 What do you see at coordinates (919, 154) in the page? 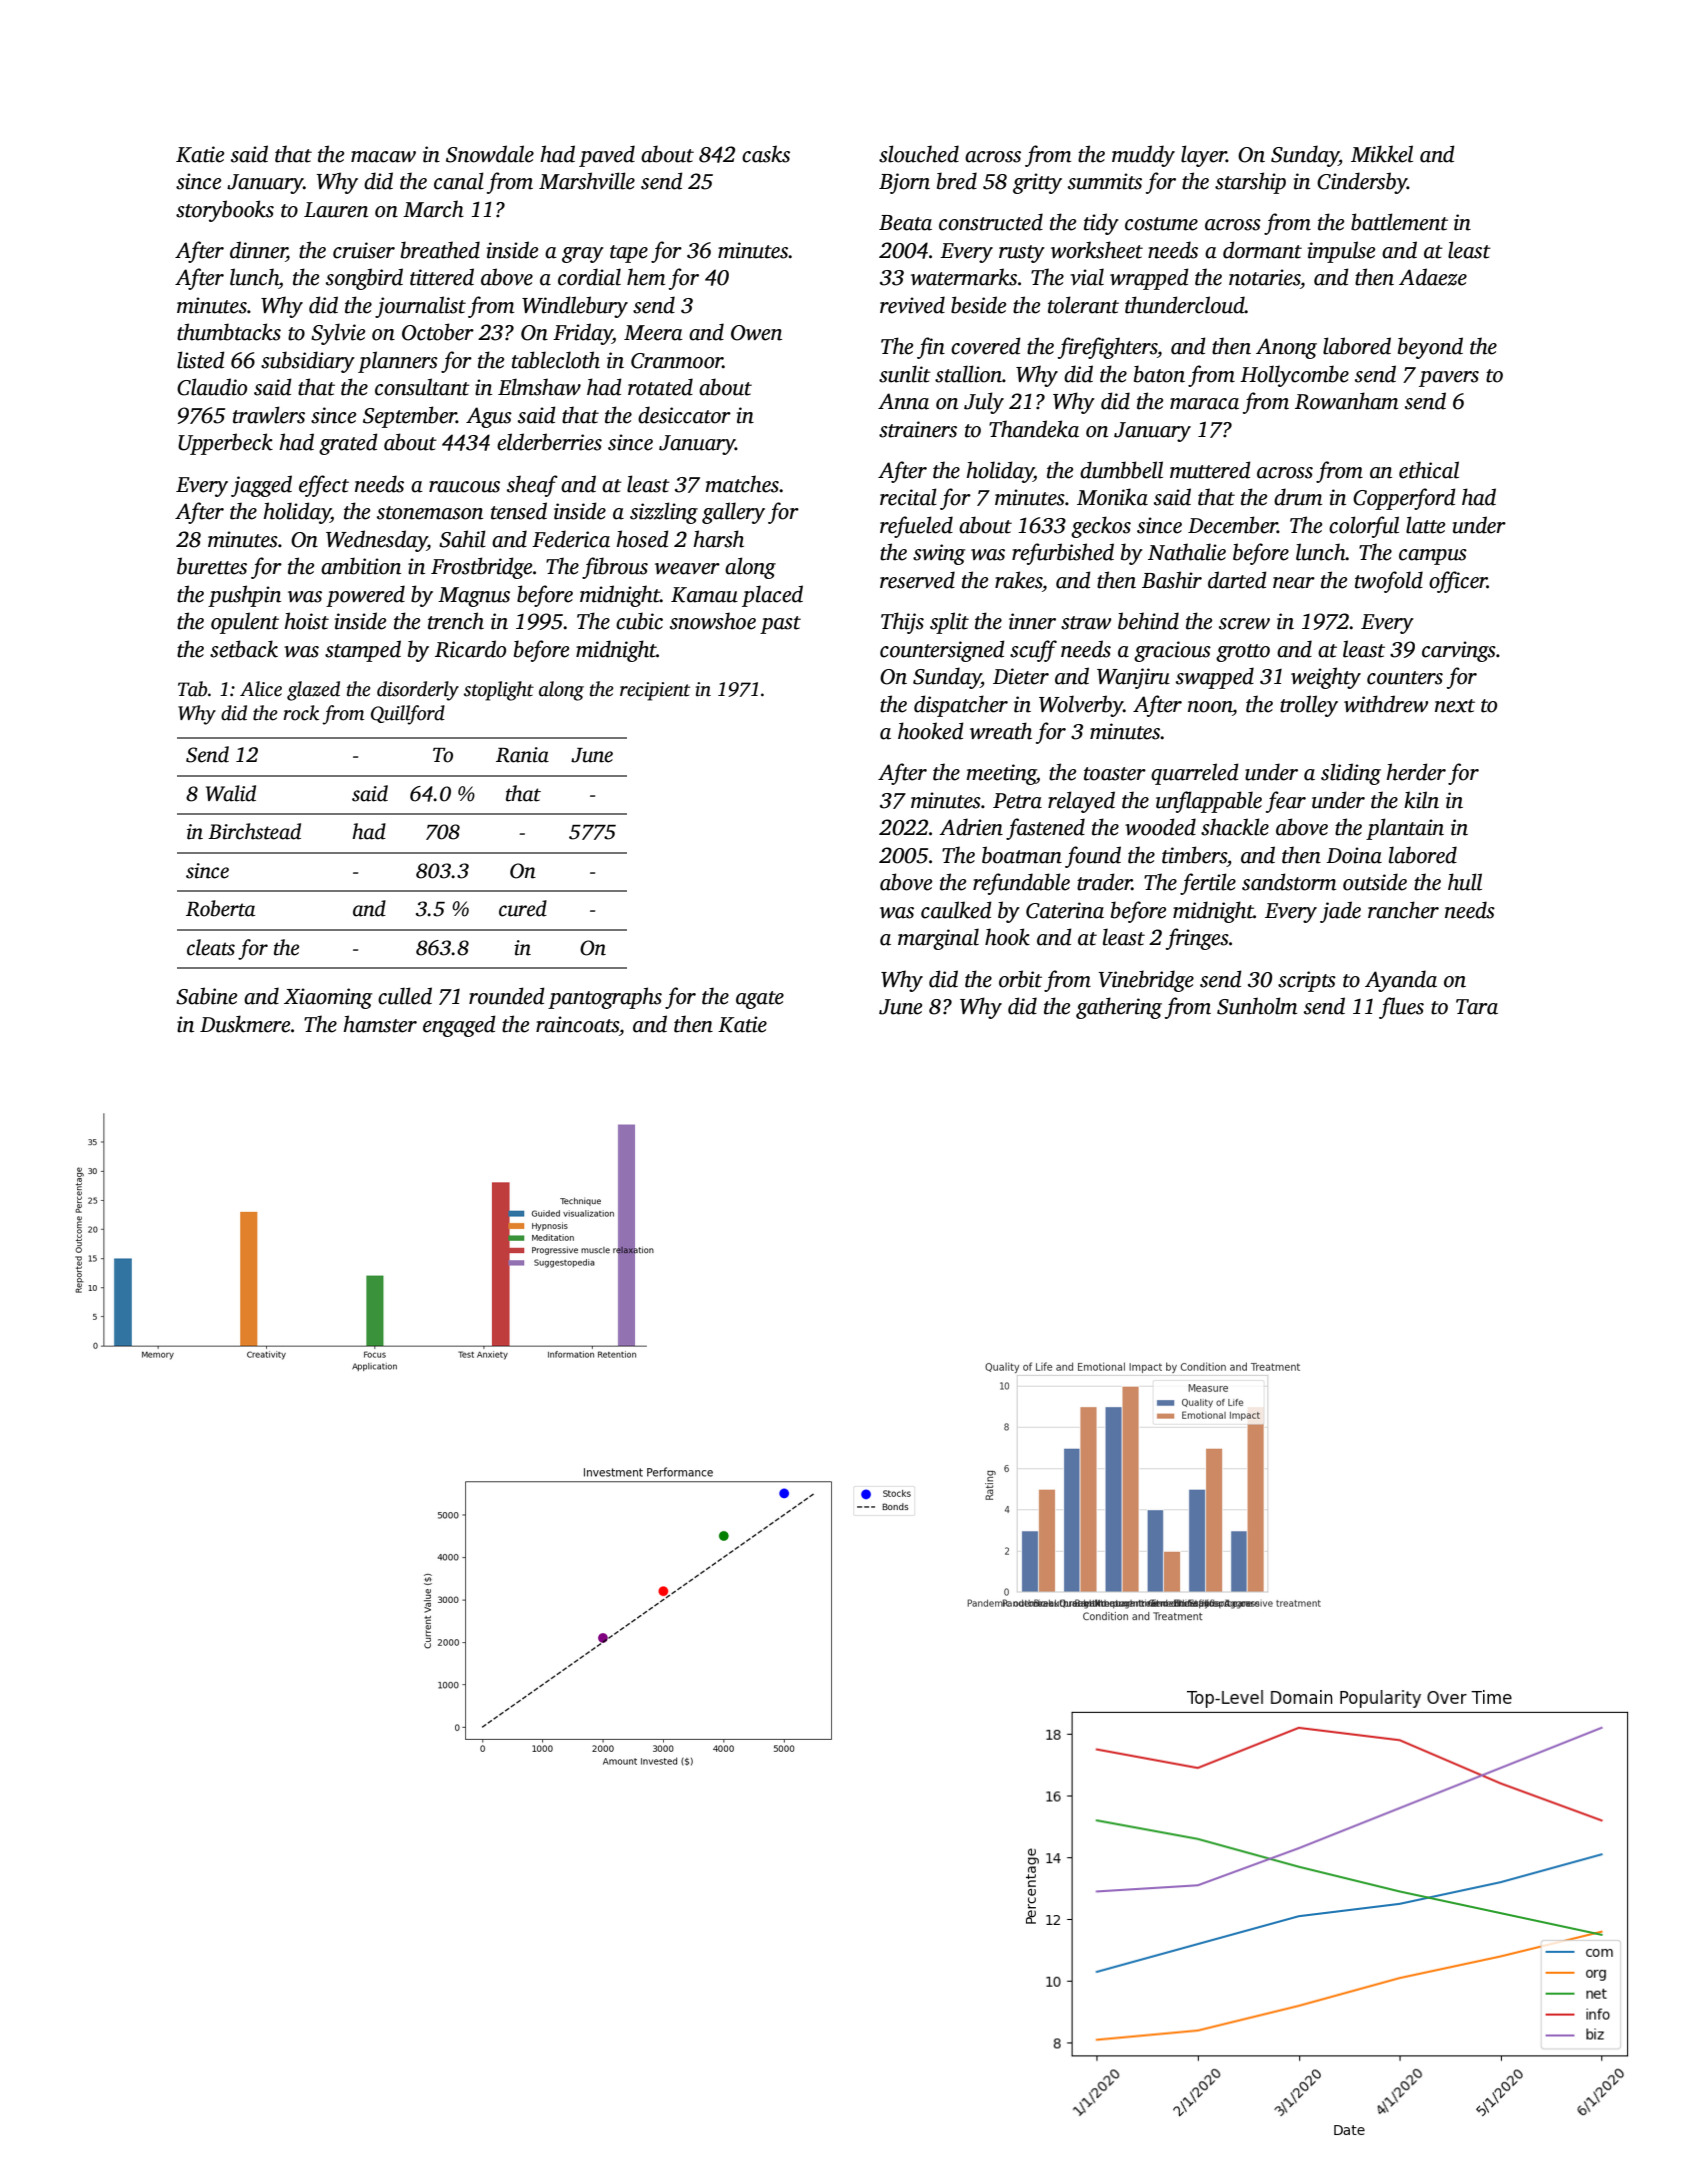
I see `slouched` at bounding box center [919, 154].
